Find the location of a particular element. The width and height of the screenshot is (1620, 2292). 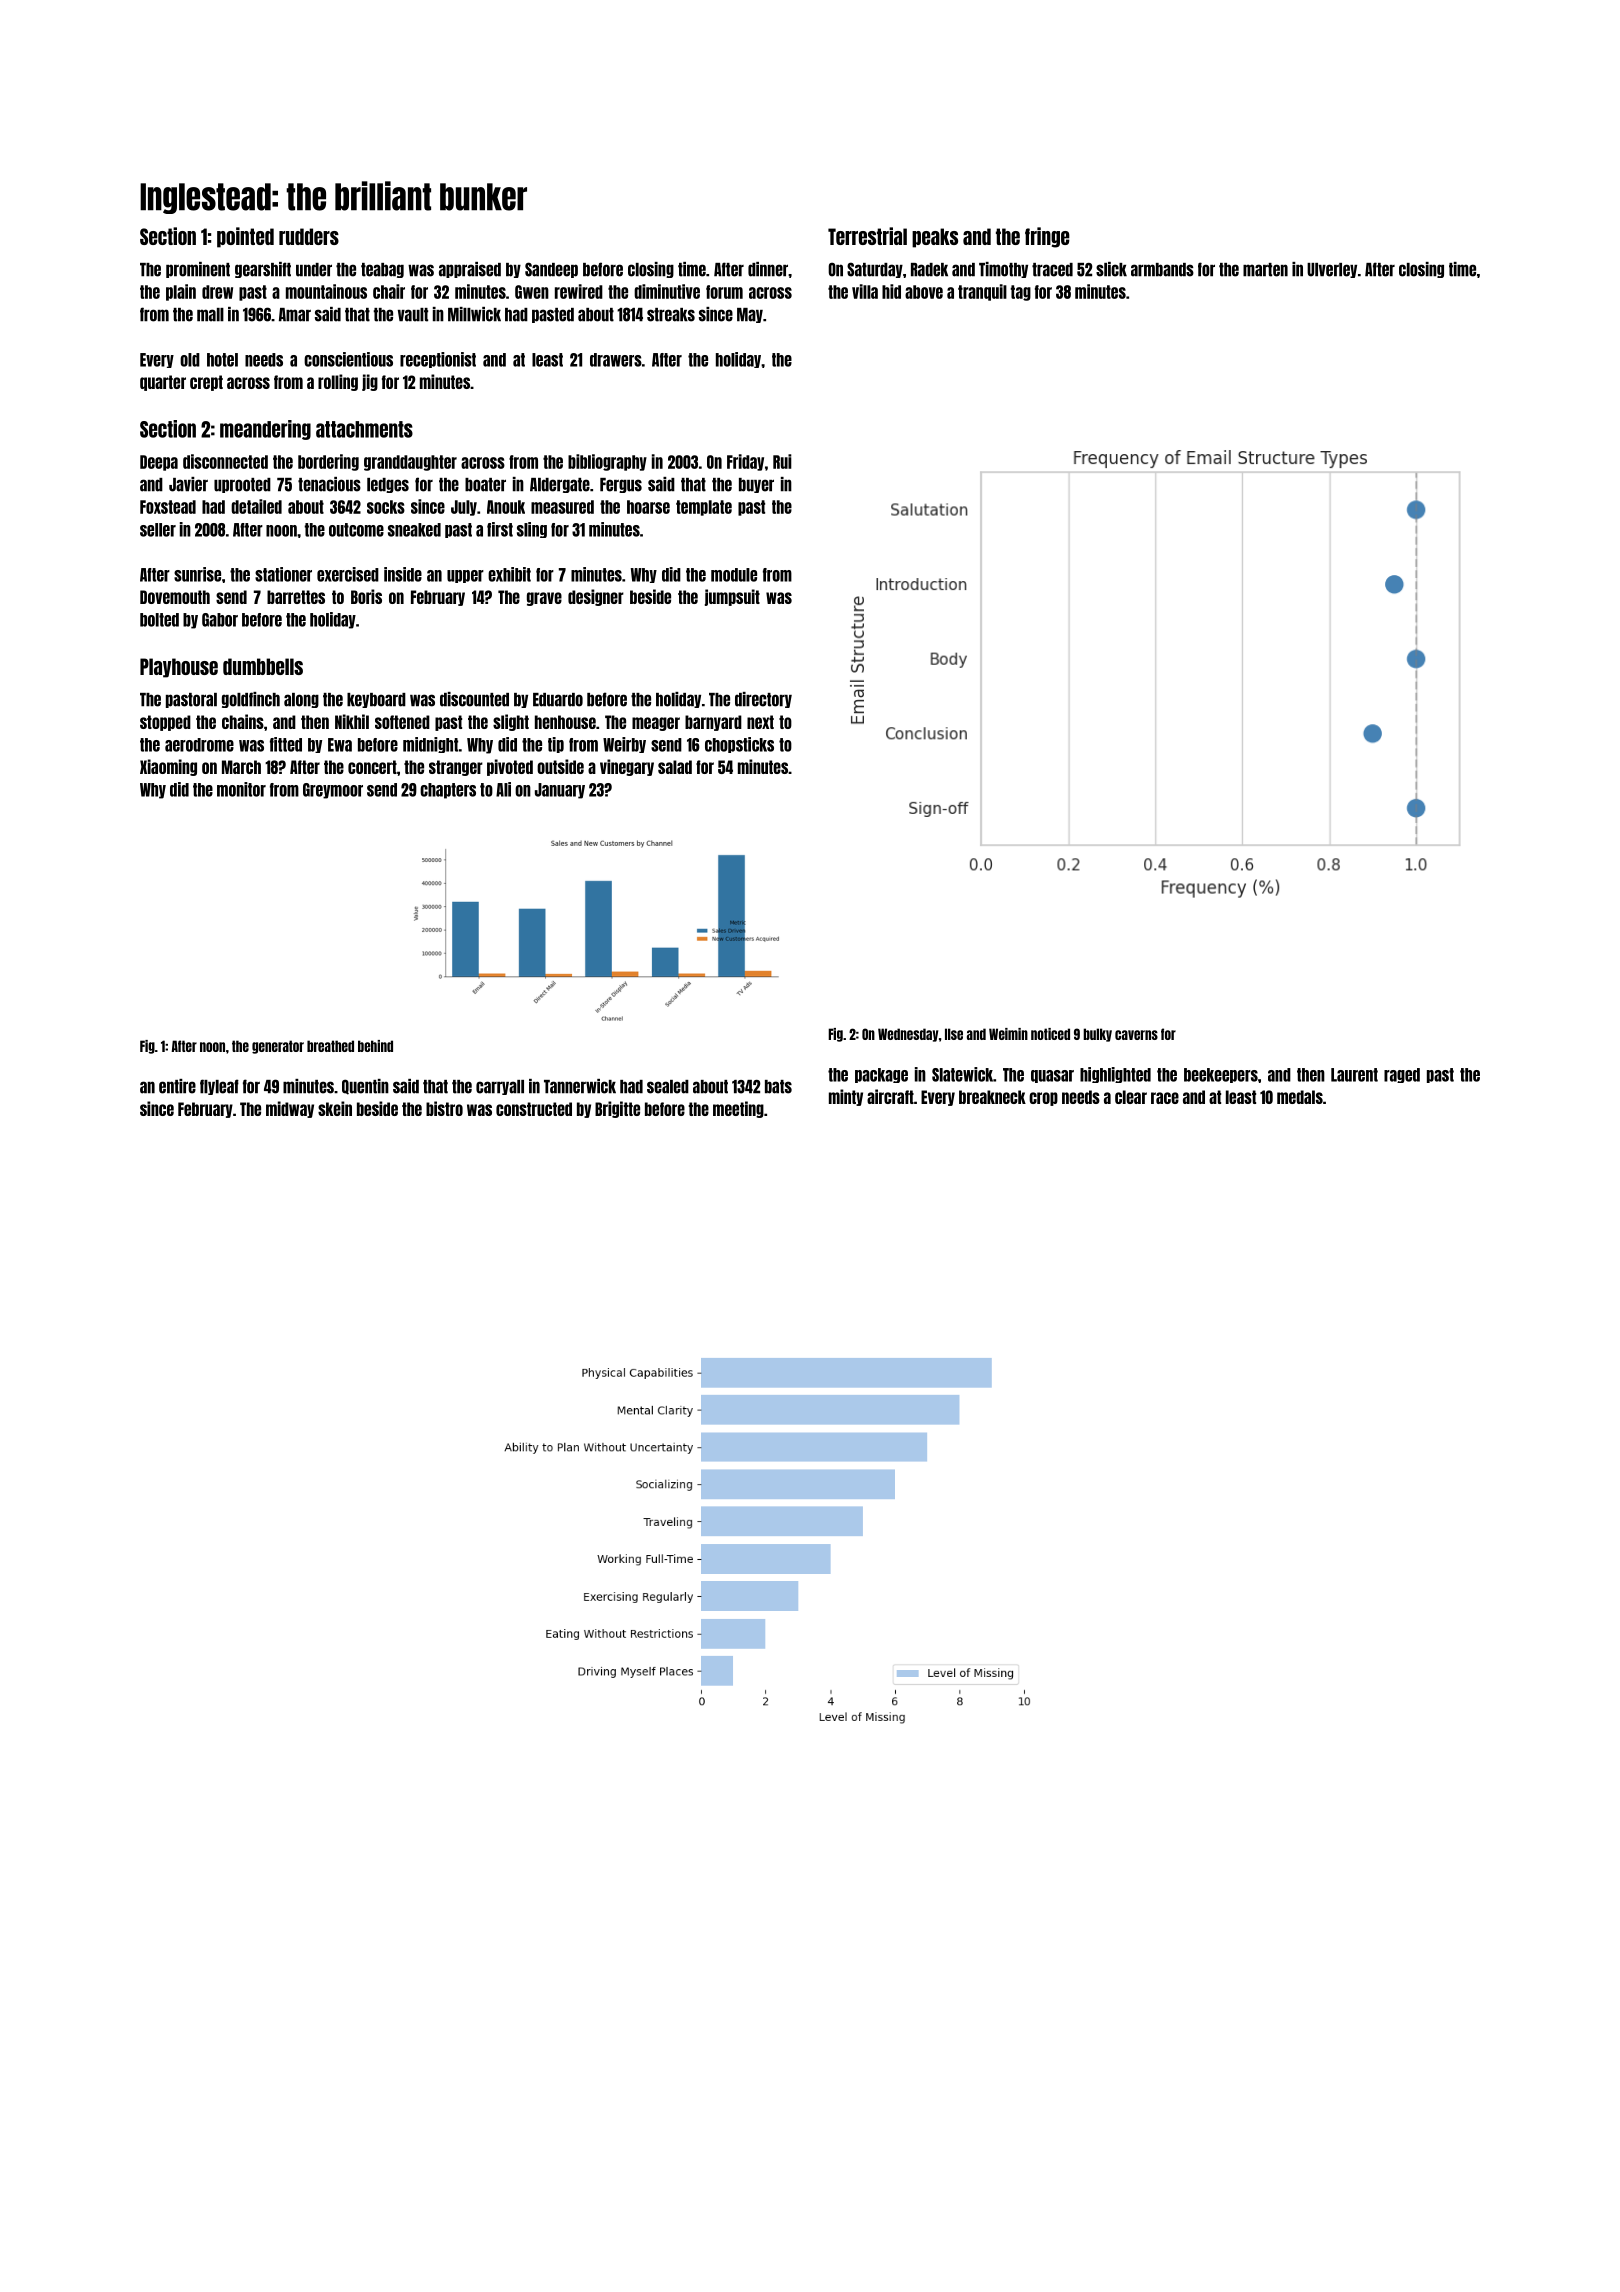

next is located at coordinates (760, 722).
